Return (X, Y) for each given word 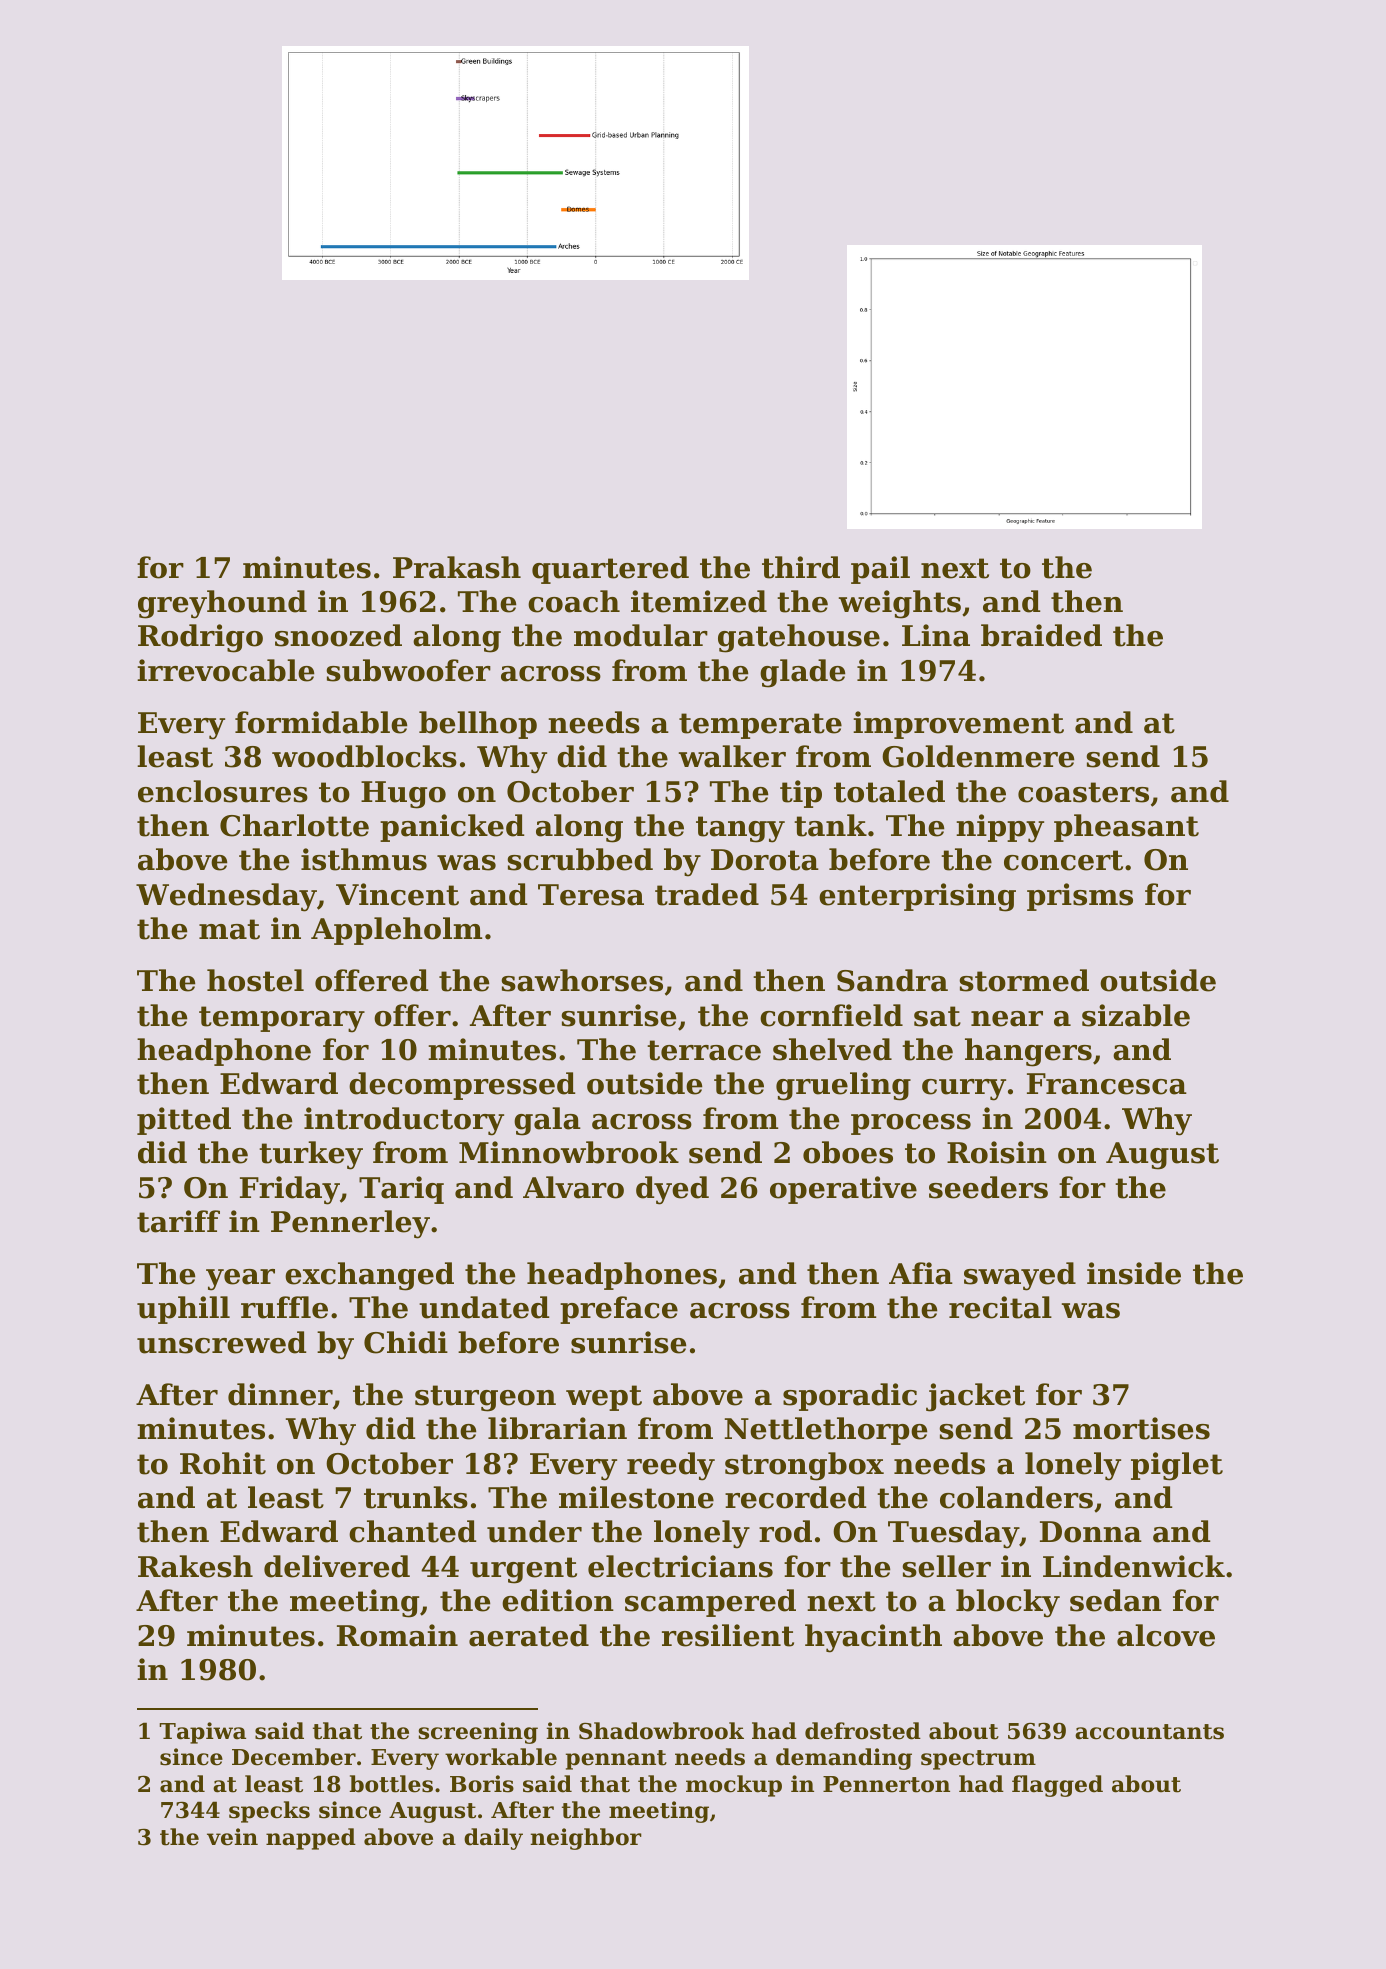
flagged (1057, 1786)
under (534, 1531)
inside (1134, 1273)
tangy (740, 829)
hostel (255, 980)
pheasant (1126, 828)
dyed (672, 1190)
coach (574, 601)
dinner (280, 1394)
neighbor (586, 1839)
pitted (184, 1121)
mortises (1141, 1428)
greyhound (222, 604)
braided (1041, 635)
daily (493, 1839)
